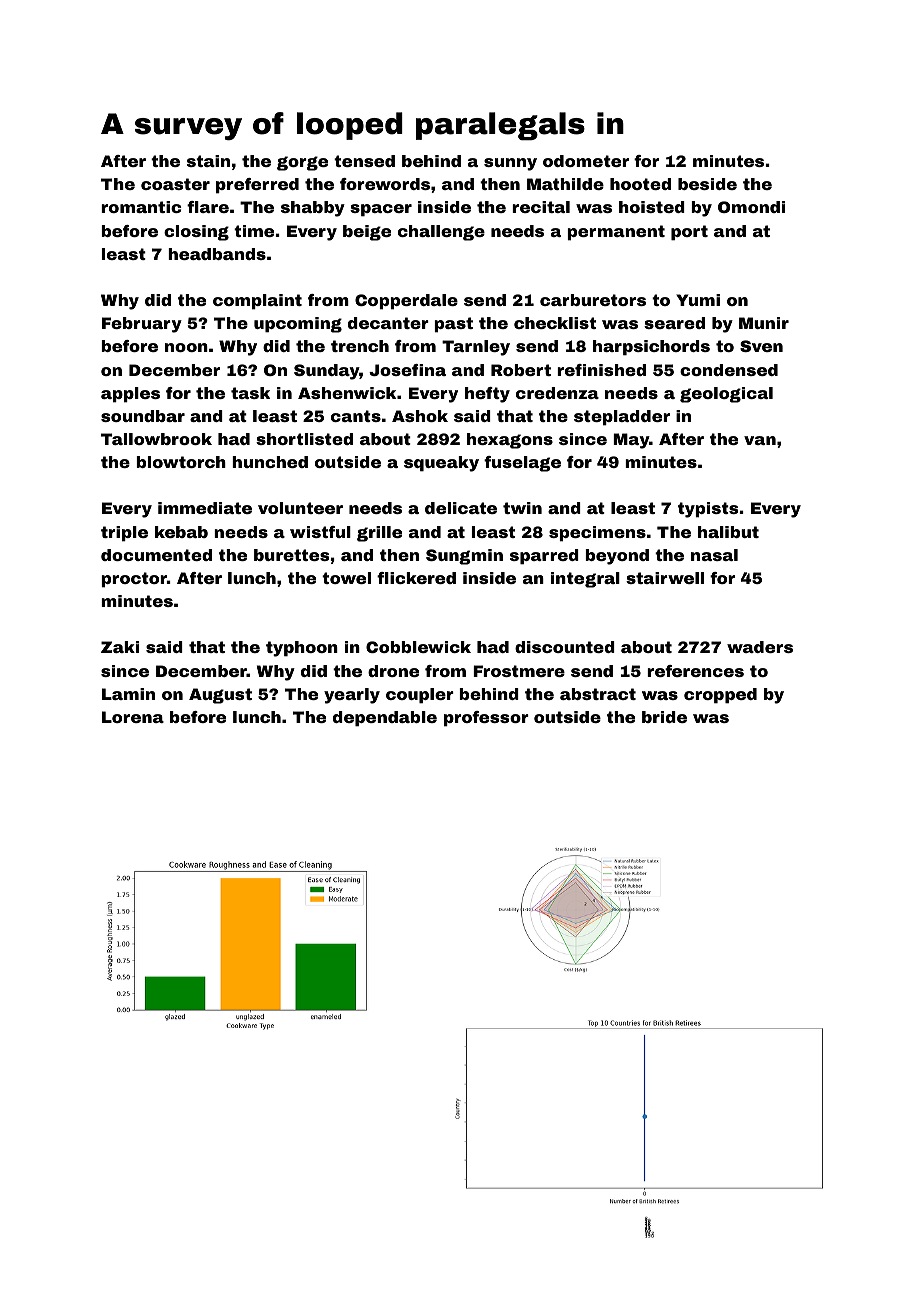 This screenshot has height=1316, width=908. Describe the element at coordinates (441, 233) in the screenshot. I see `challenge` at that location.
